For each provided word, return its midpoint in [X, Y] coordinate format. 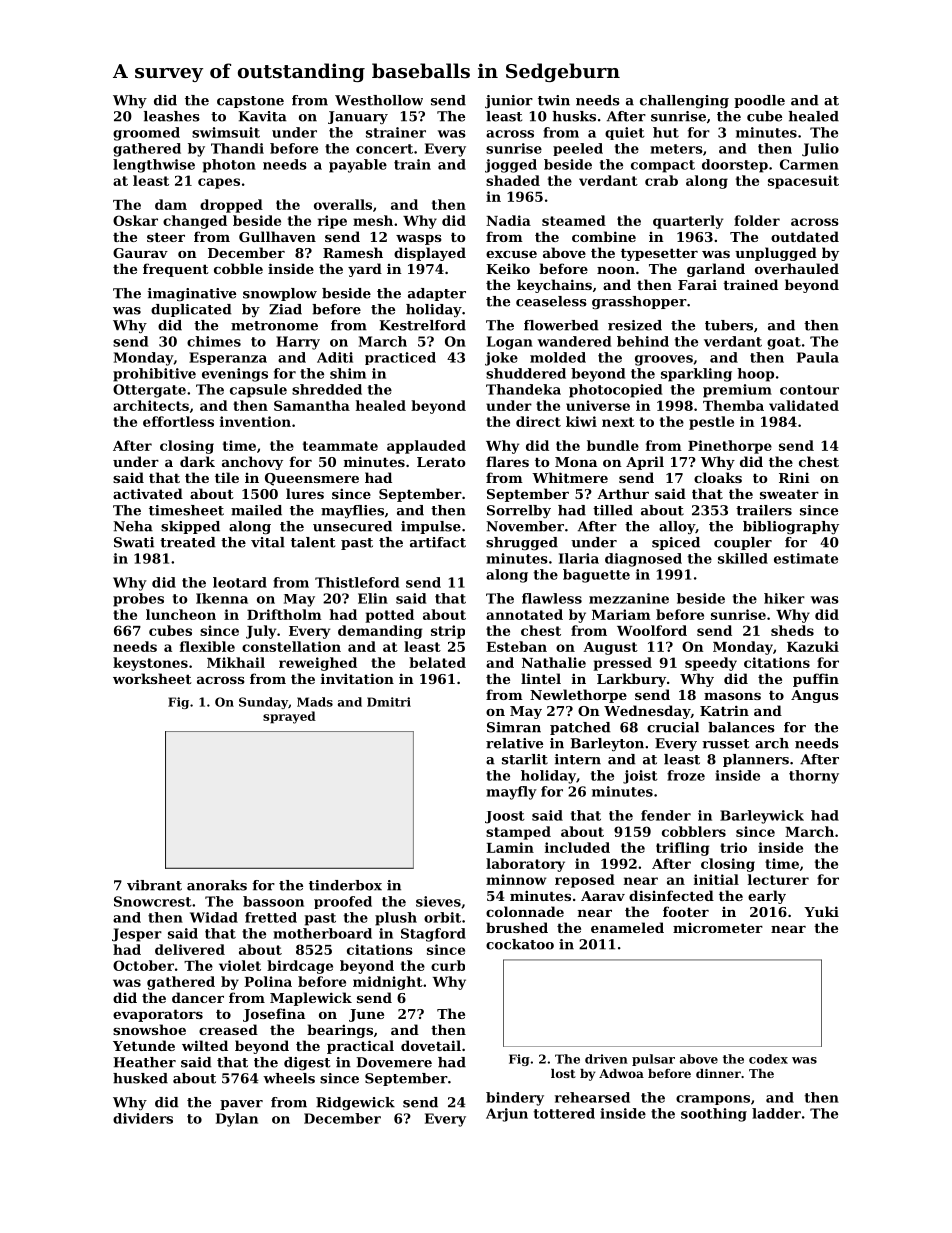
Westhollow [379, 100]
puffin [816, 680]
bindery [515, 1099]
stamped [518, 833]
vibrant [154, 885]
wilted [205, 1045]
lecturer [778, 879]
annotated [524, 614]
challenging [684, 102]
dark [197, 461]
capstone [250, 102]
